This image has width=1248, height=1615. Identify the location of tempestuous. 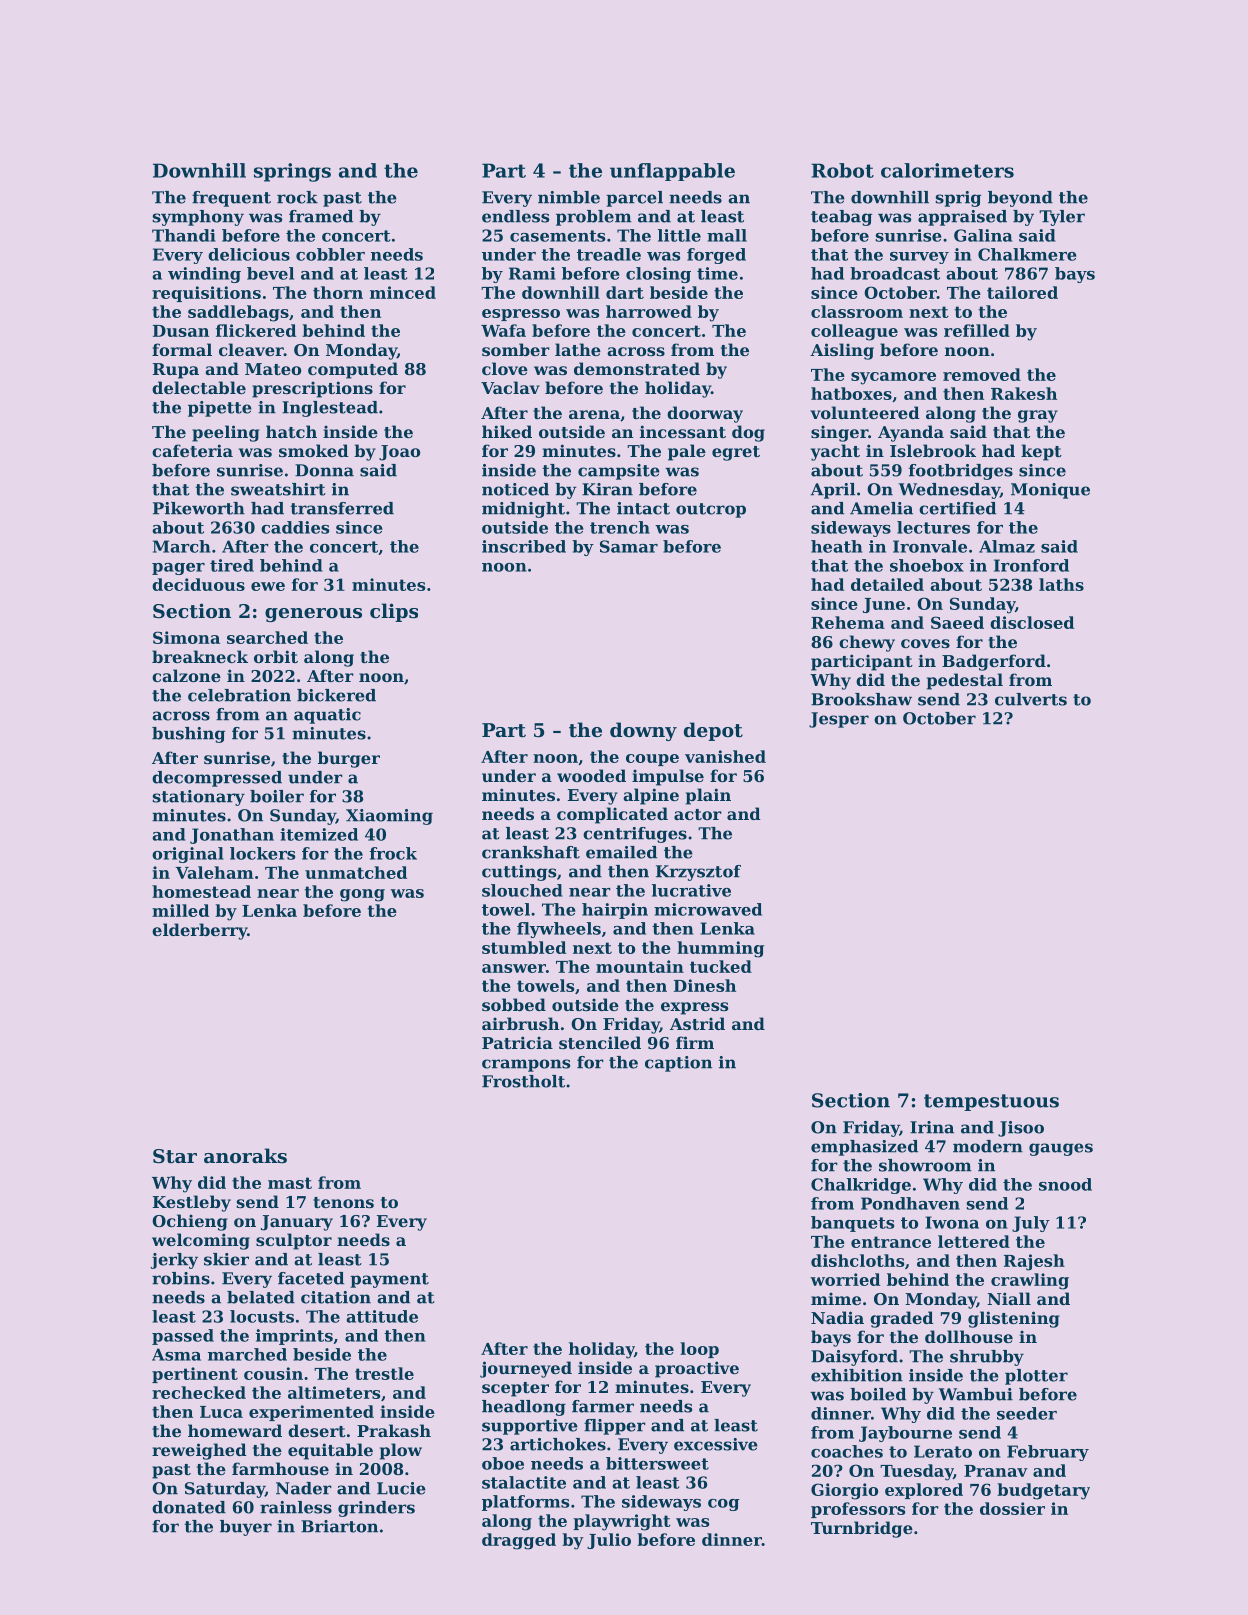
(991, 1102).
